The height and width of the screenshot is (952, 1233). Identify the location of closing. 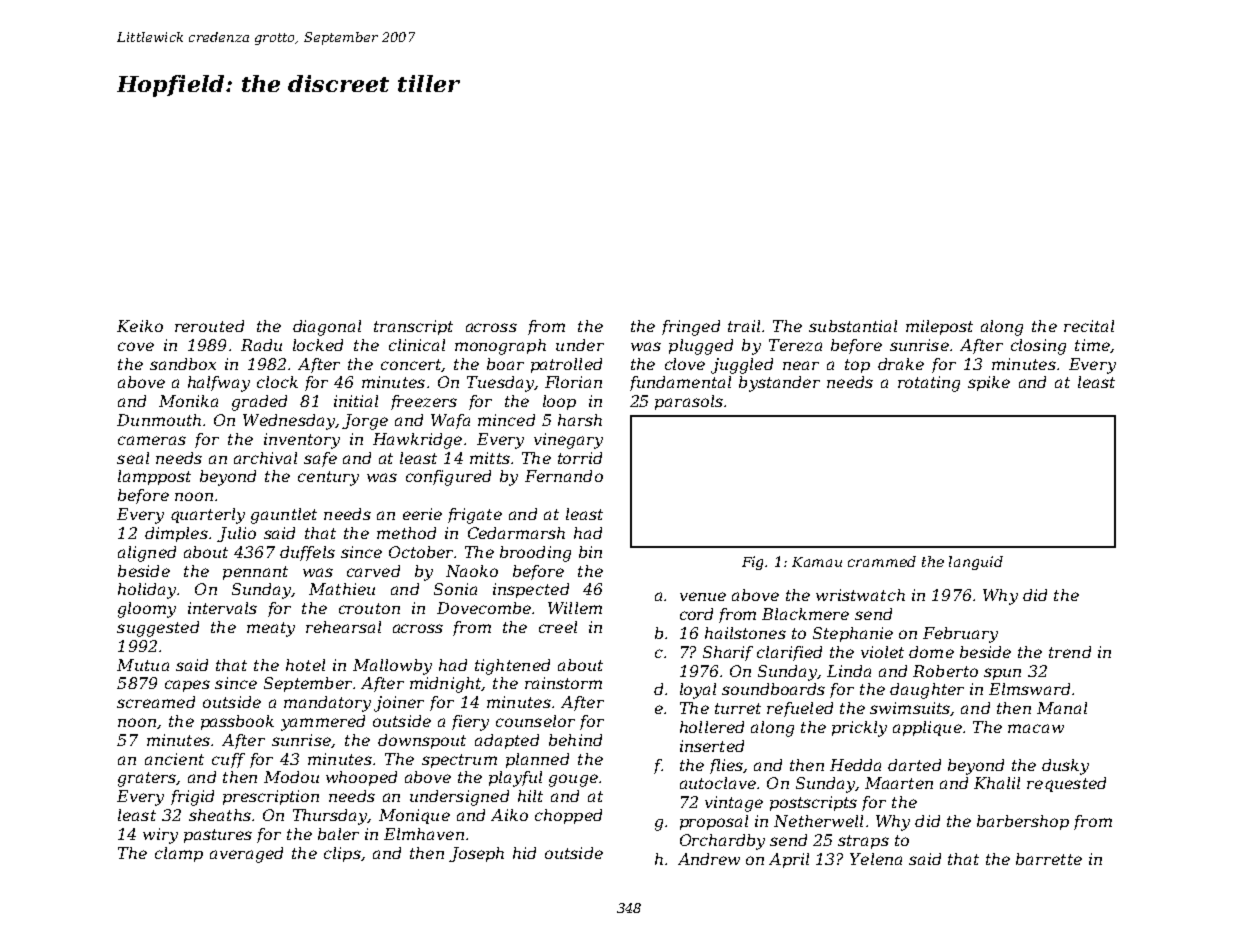
(1038, 347).
